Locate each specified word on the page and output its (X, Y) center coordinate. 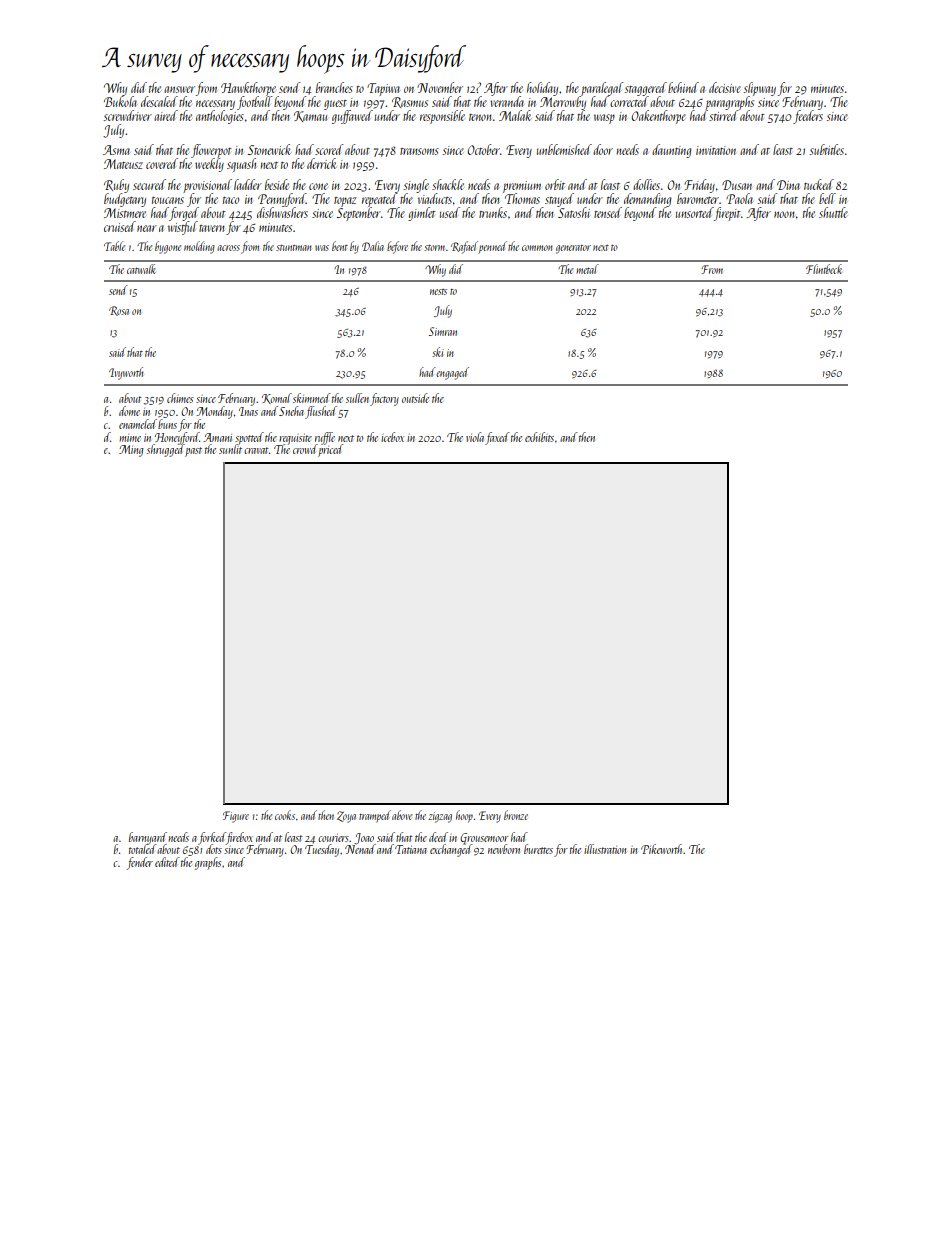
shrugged (166, 450)
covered (162, 163)
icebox (392, 437)
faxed (497, 438)
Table (114, 246)
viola (475, 437)
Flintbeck (824, 269)
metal (587, 269)
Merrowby (563, 103)
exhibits (539, 437)
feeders (808, 117)
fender (139, 863)
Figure (236, 817)
